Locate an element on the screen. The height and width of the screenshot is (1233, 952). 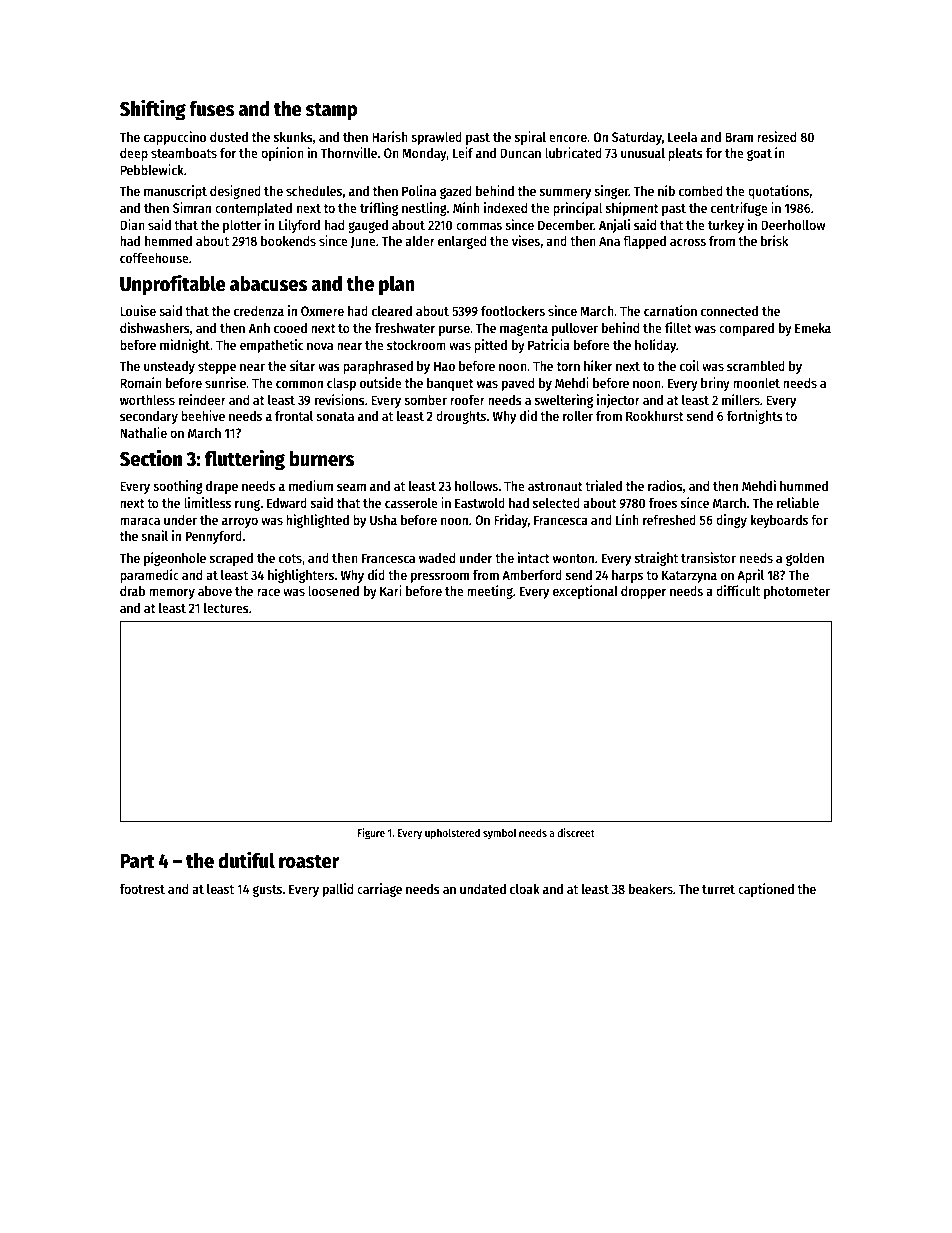
opinion is located at coordinates (282, 154).
